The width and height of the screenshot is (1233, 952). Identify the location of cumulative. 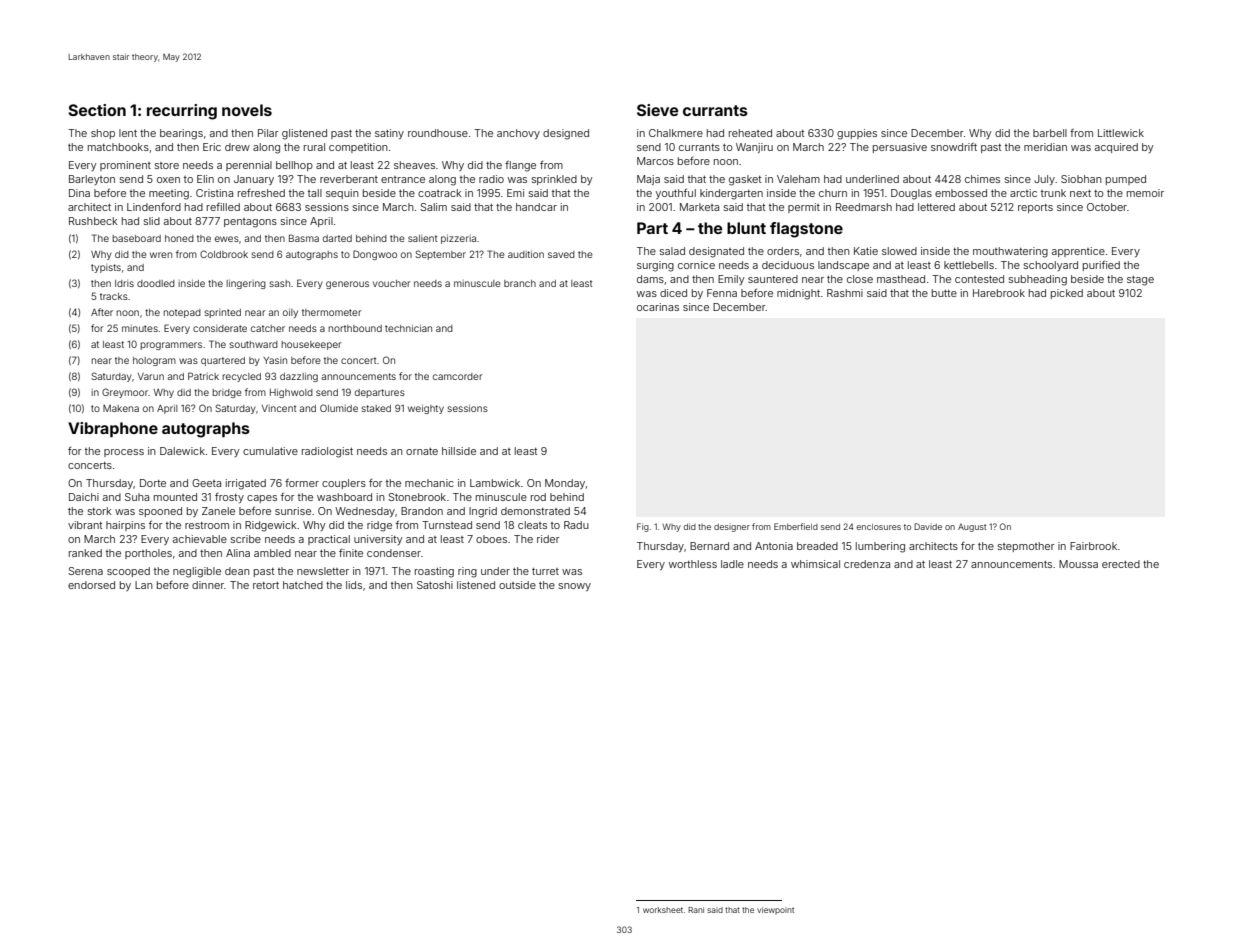
(270, 451).
